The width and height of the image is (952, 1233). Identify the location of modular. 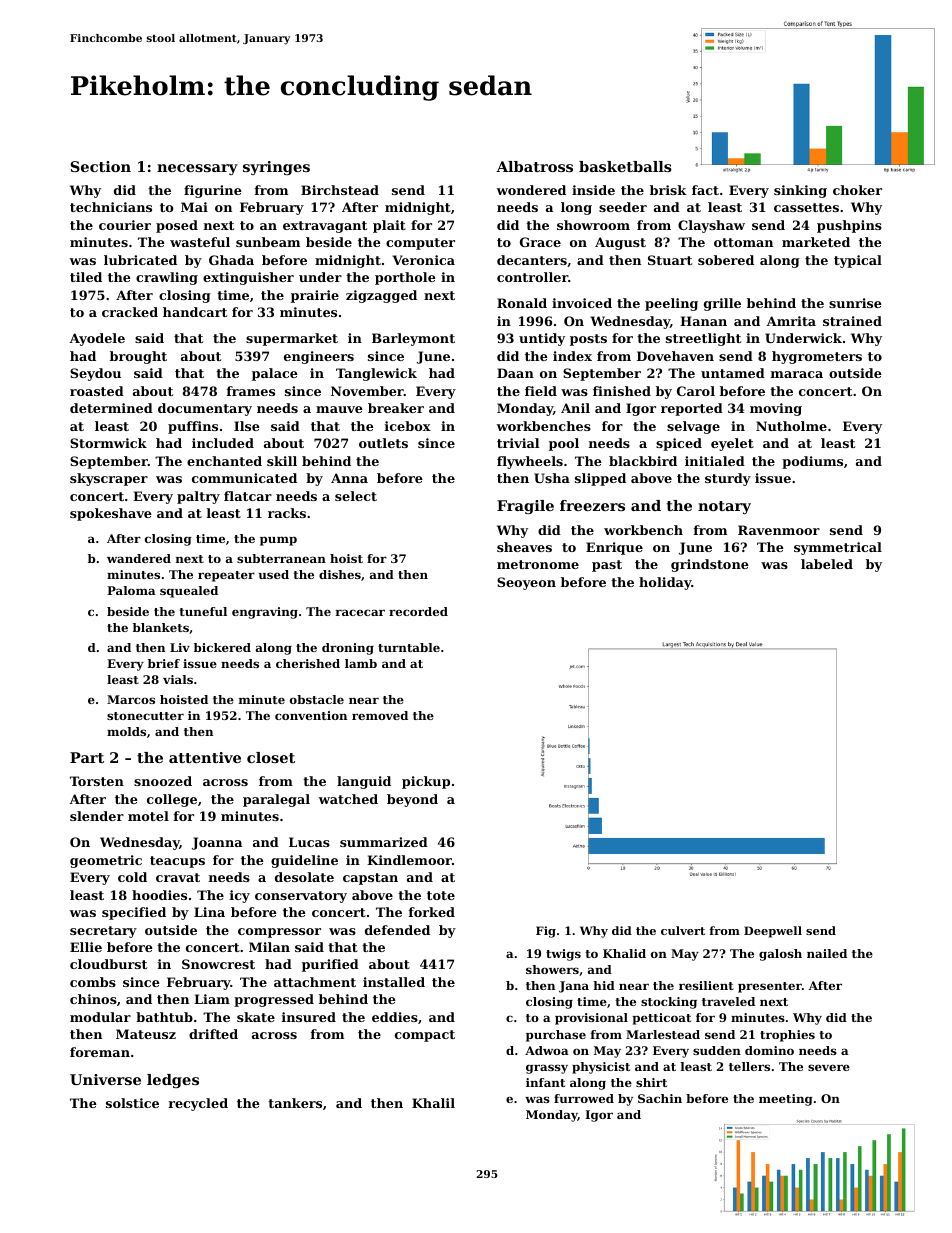
(100, 1017).
